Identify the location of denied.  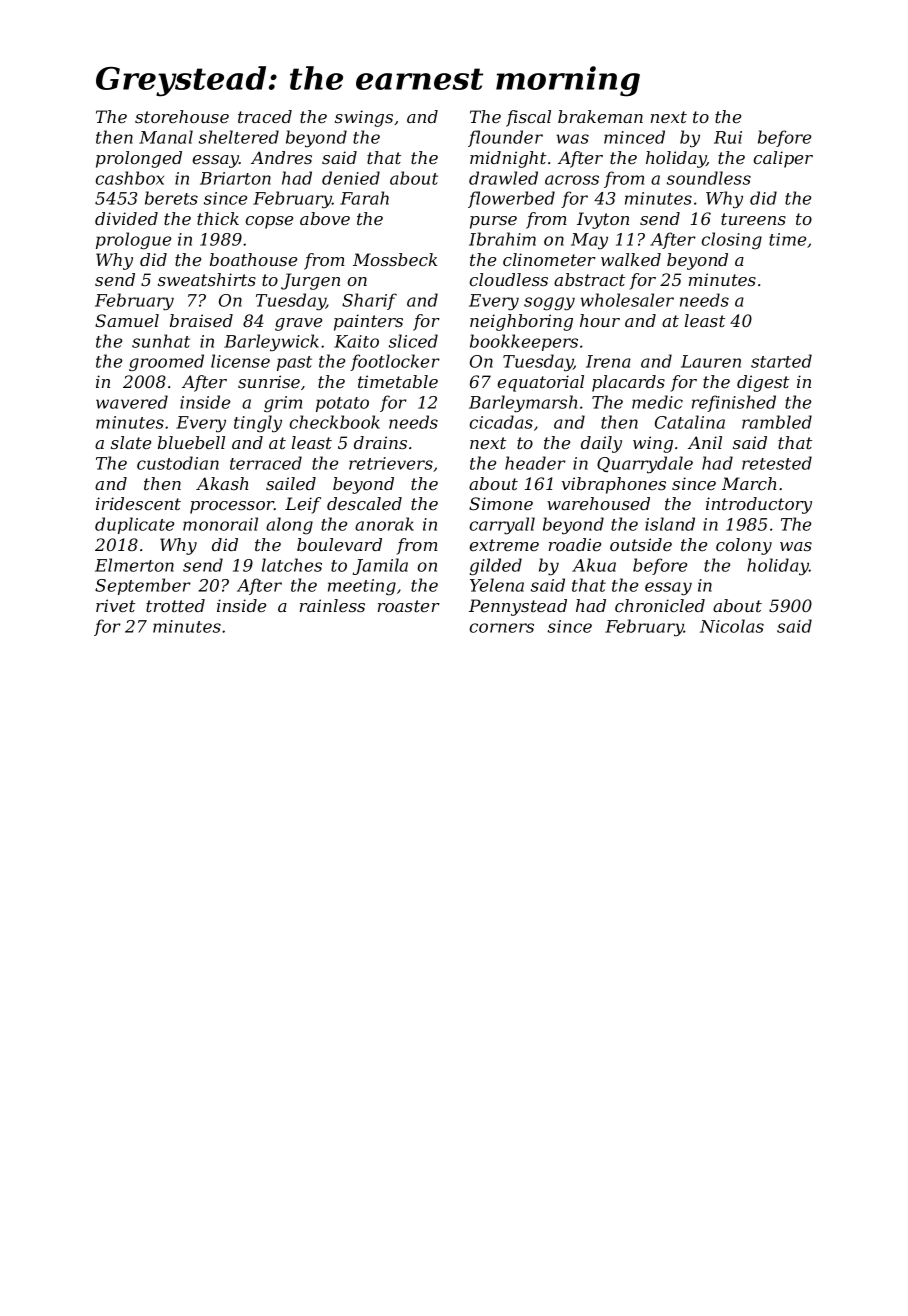
(351, 178).
